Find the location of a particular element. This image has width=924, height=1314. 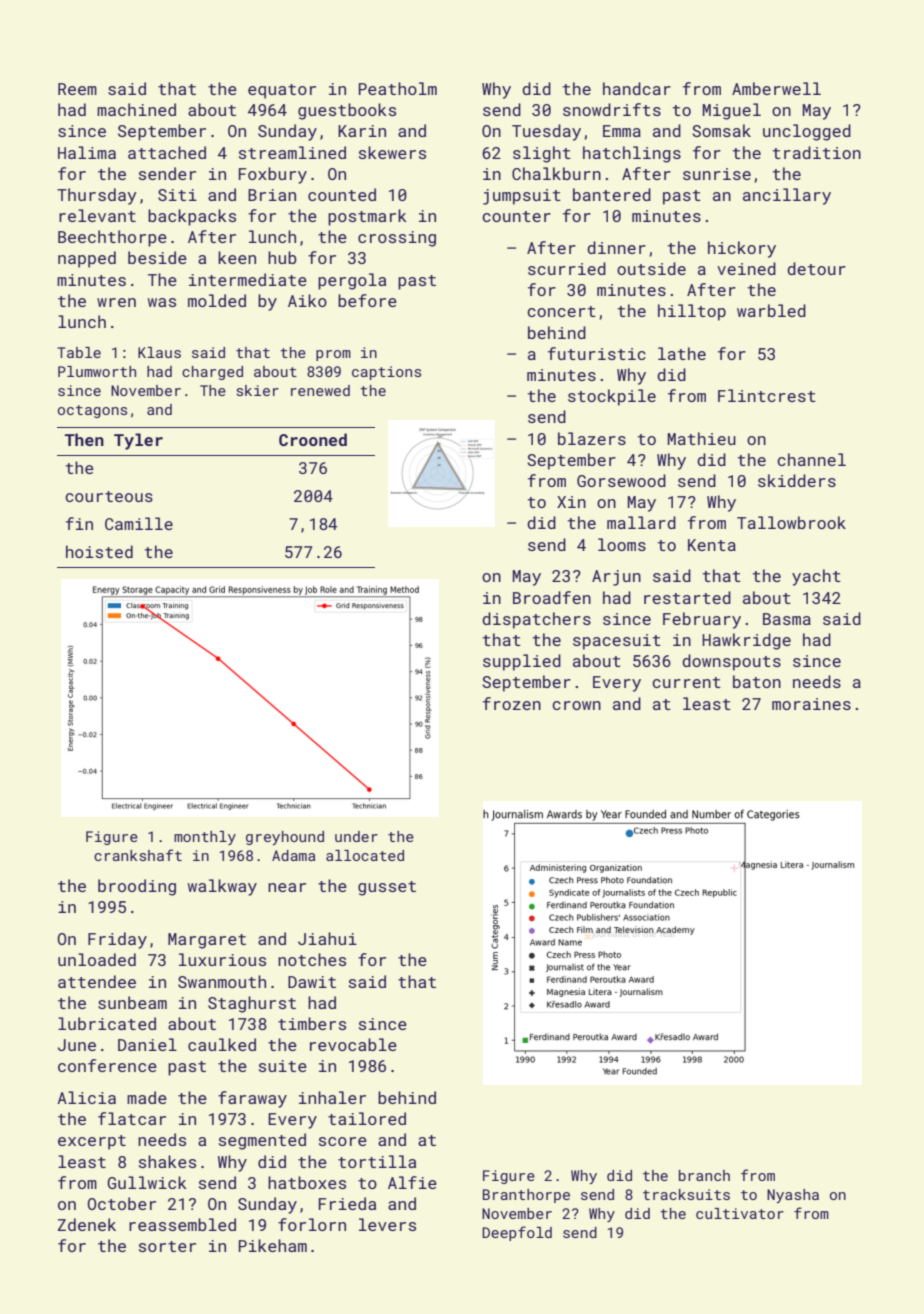

Peatholm is located at coordinates (398, 88).
